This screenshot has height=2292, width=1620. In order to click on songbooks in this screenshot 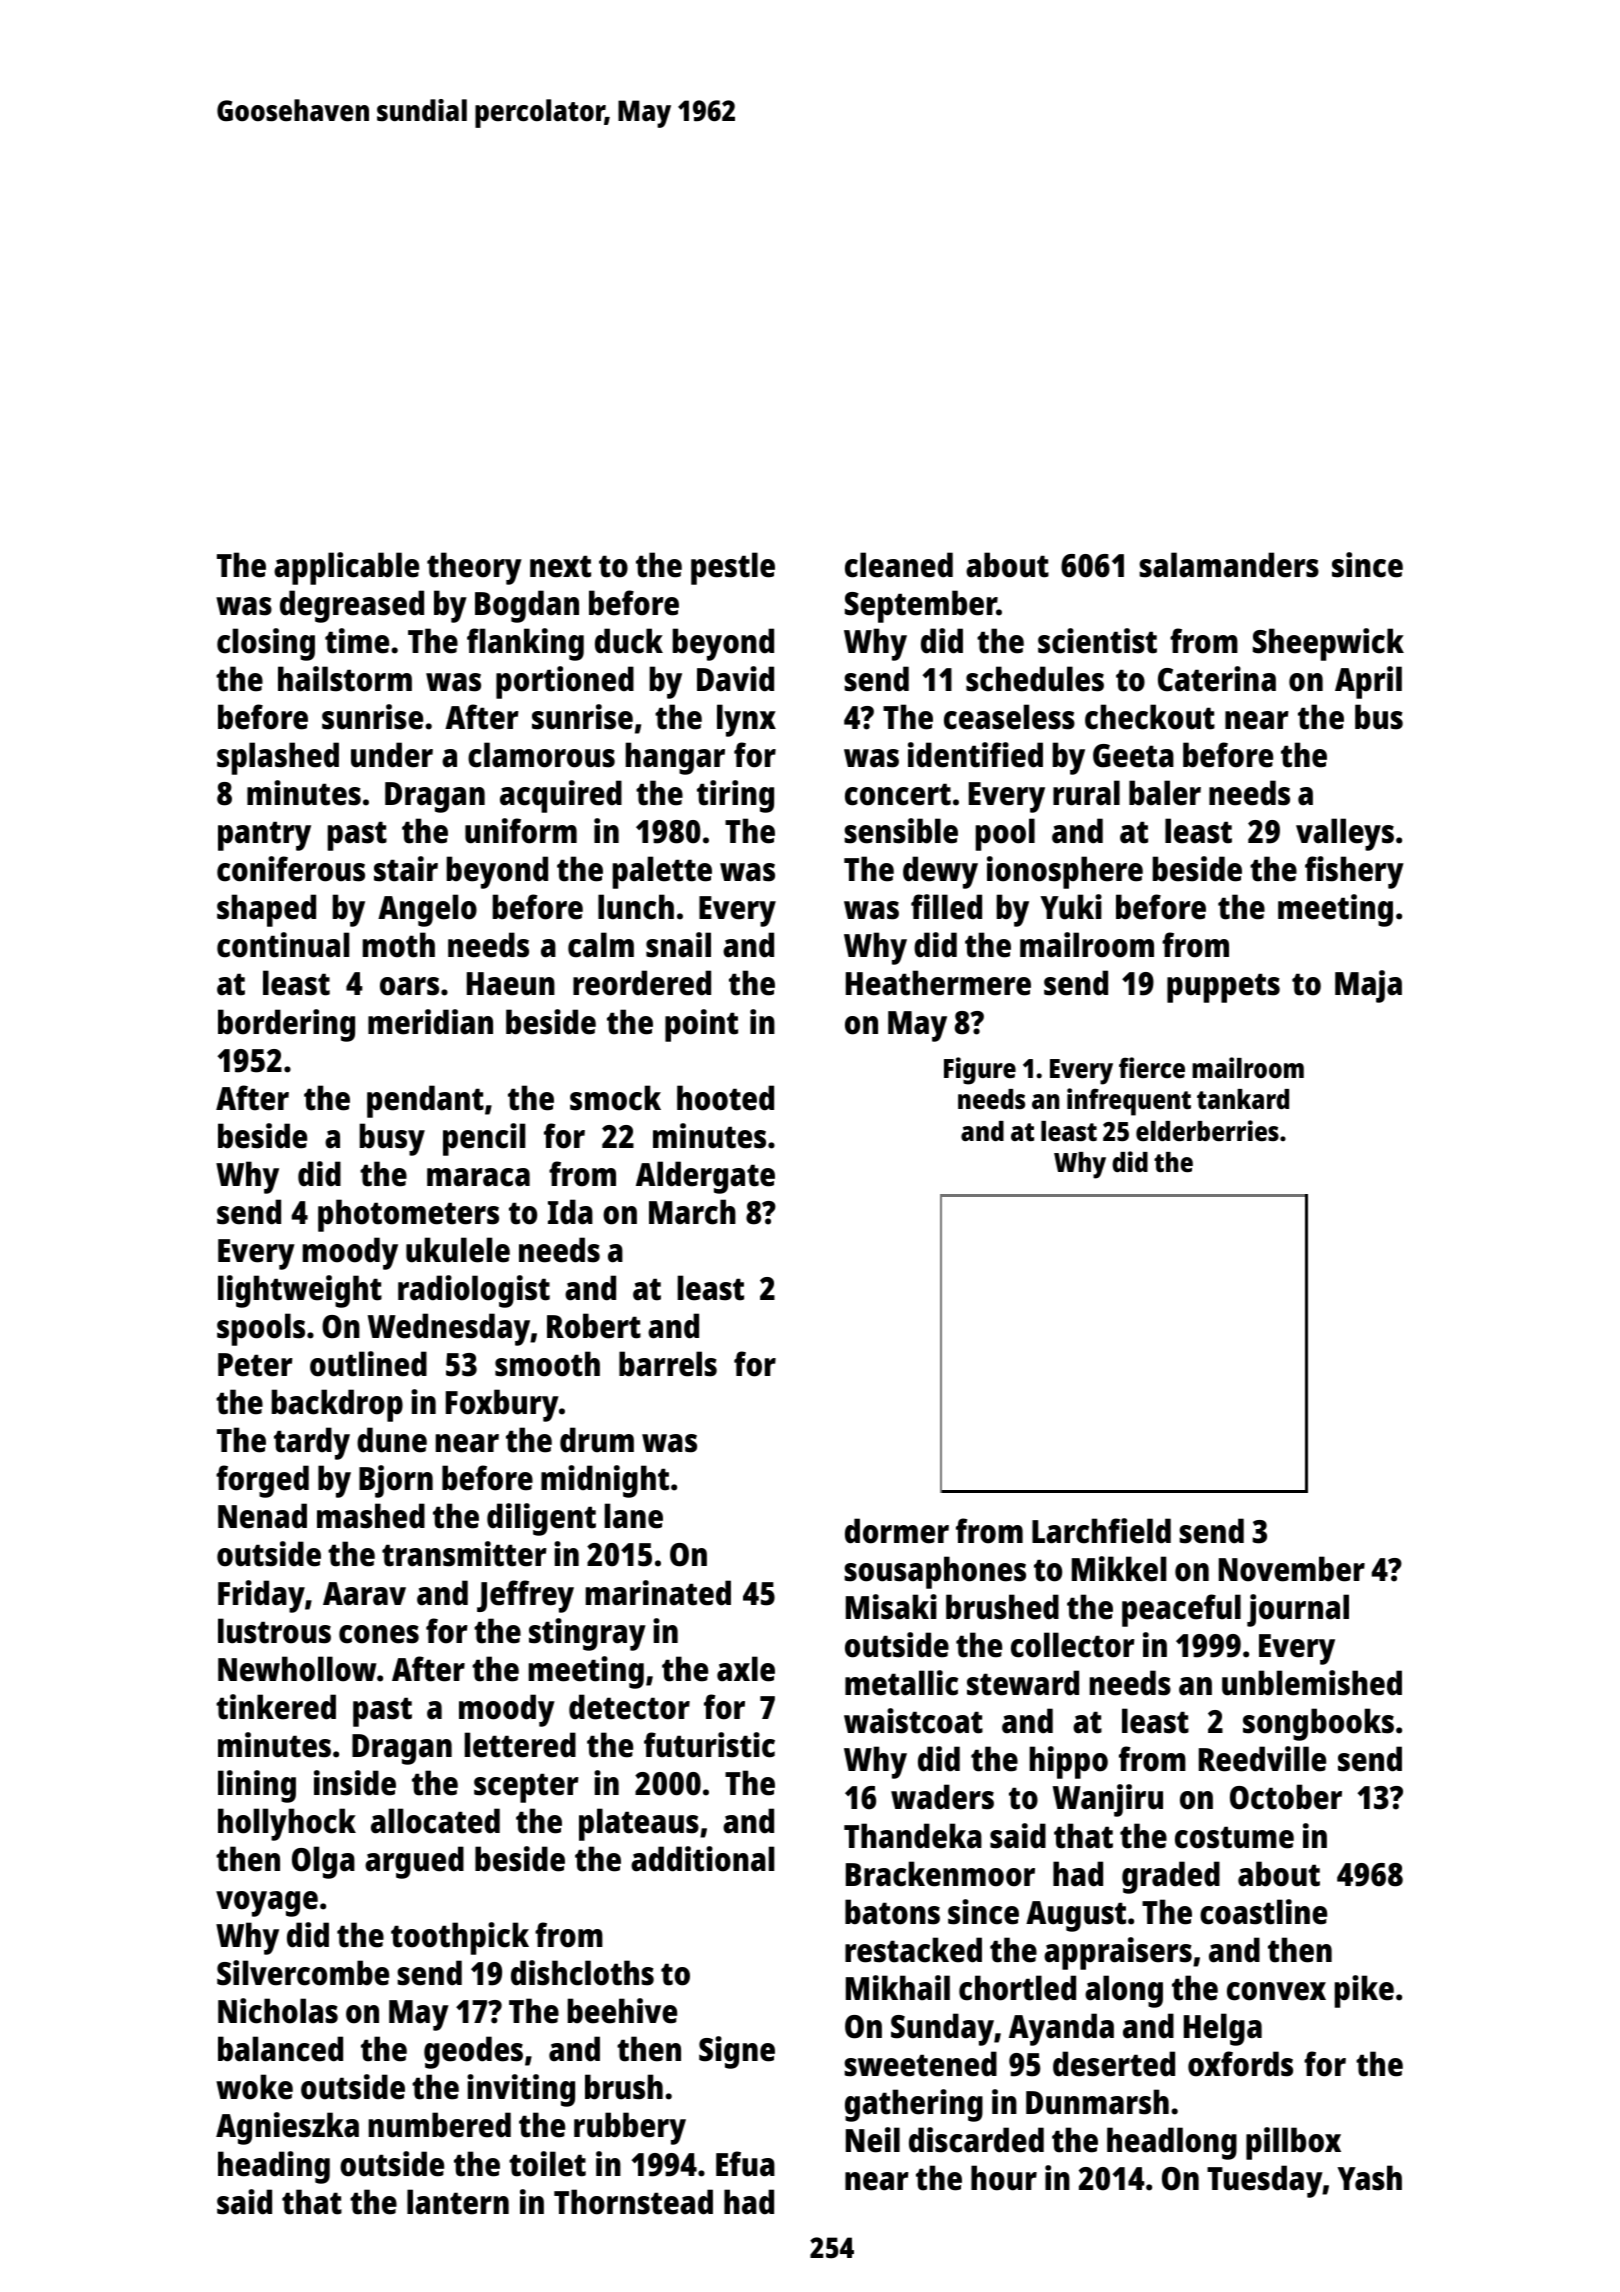, I will do `click(1318, 1724)`.
